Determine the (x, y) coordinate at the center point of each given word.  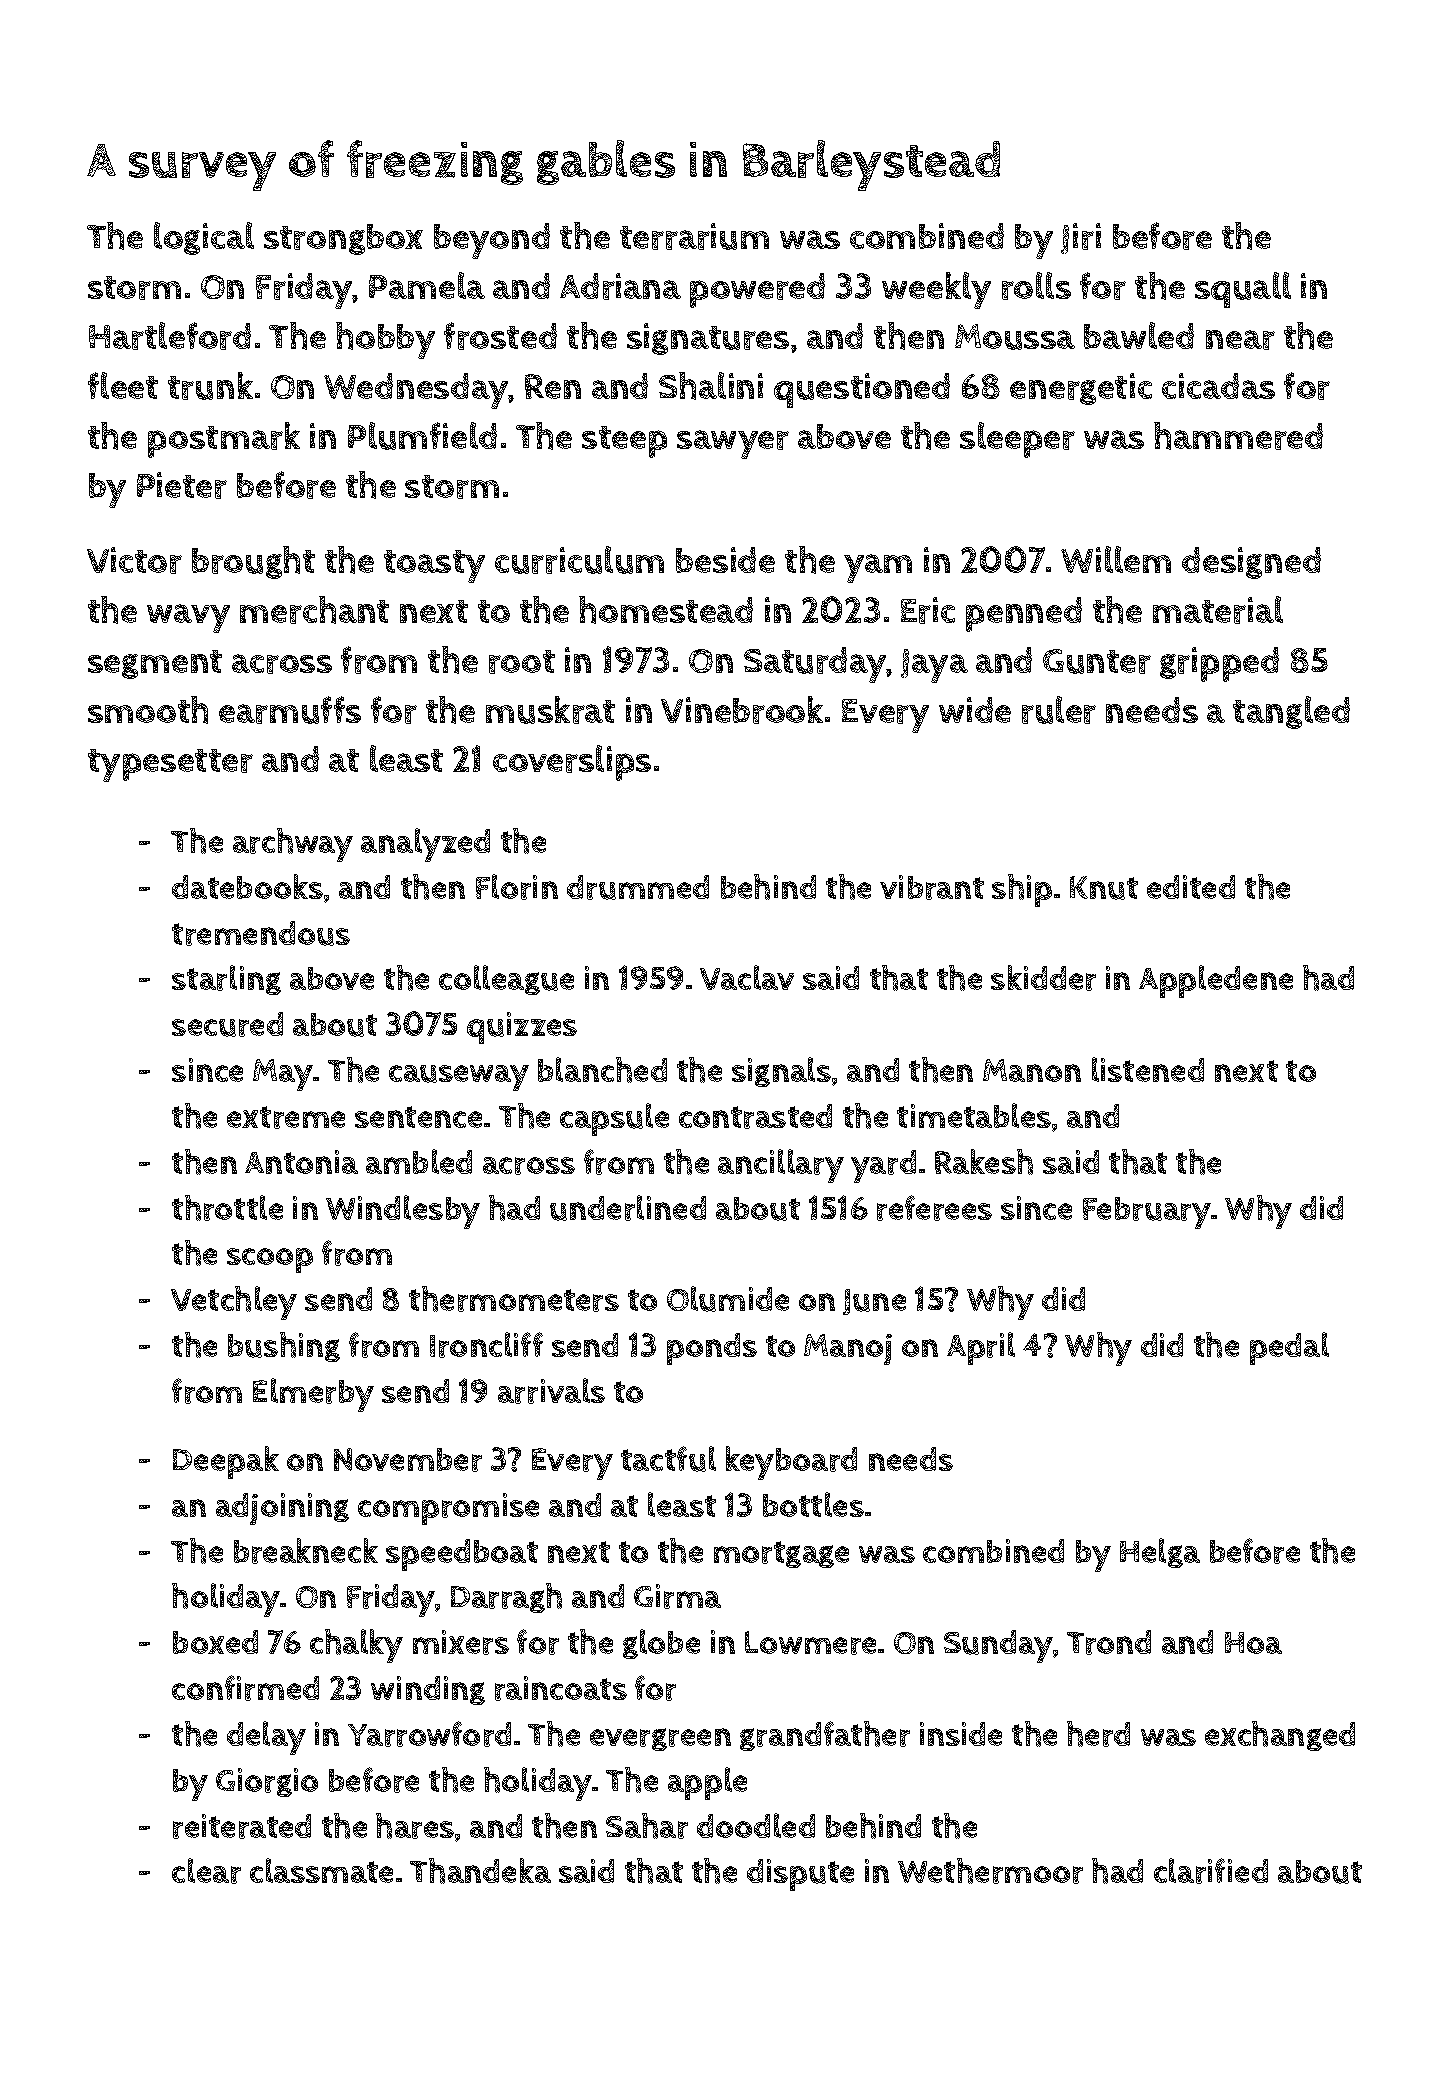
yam (878, 568)
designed (1251, 563)
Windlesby (403, 1212)
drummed (638, 887)
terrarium (694, 236)
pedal (1289, 1348)
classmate (321, 1870)
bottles (813, 1504)
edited (1191, 887)
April (981, 1348)
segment (155, 664)
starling (226, 980)
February (1147, 1213)
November (408, 1460)
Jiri (1081, 238)
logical (204, 238)
